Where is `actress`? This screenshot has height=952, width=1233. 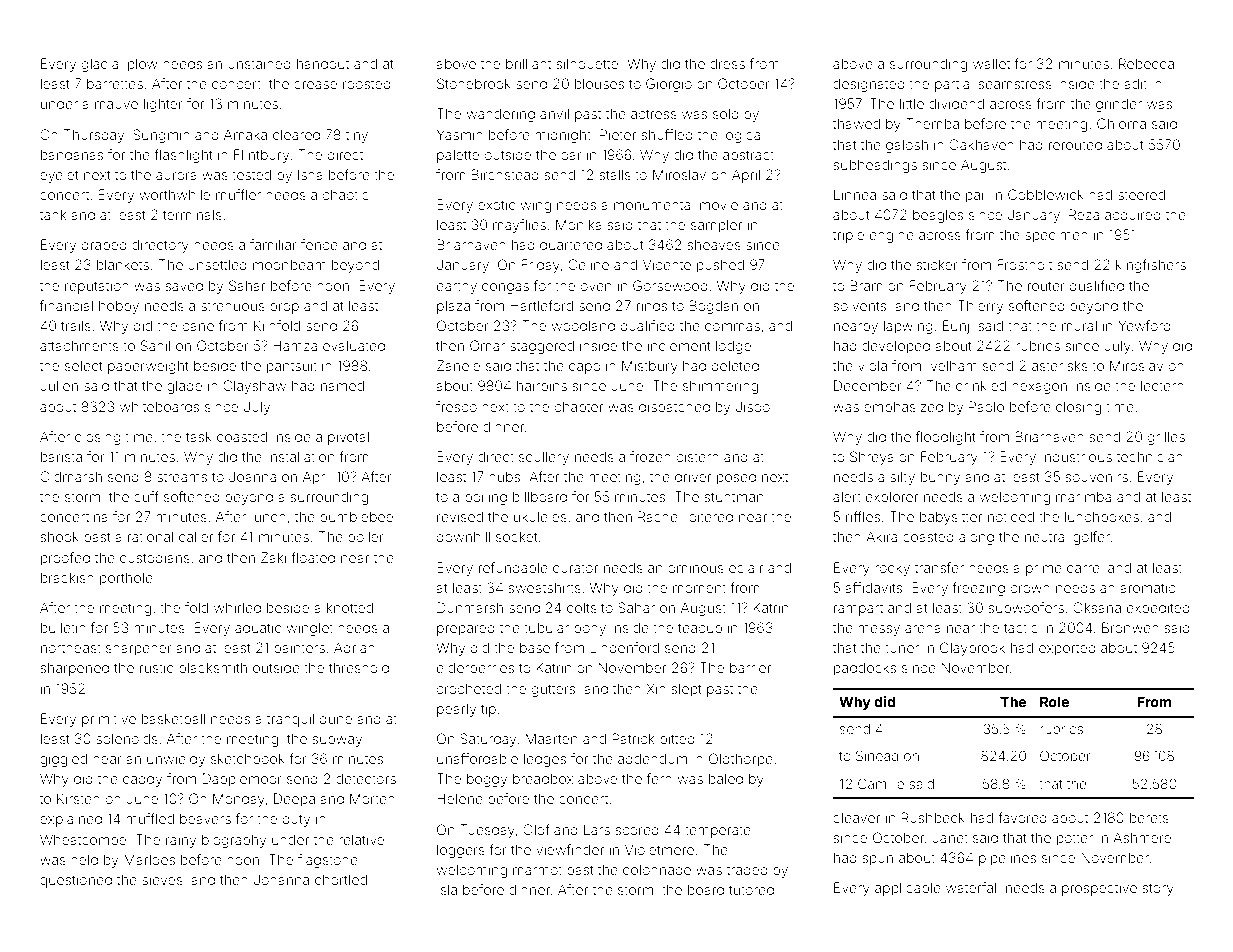
actress is located at coordinates (654, 114).
